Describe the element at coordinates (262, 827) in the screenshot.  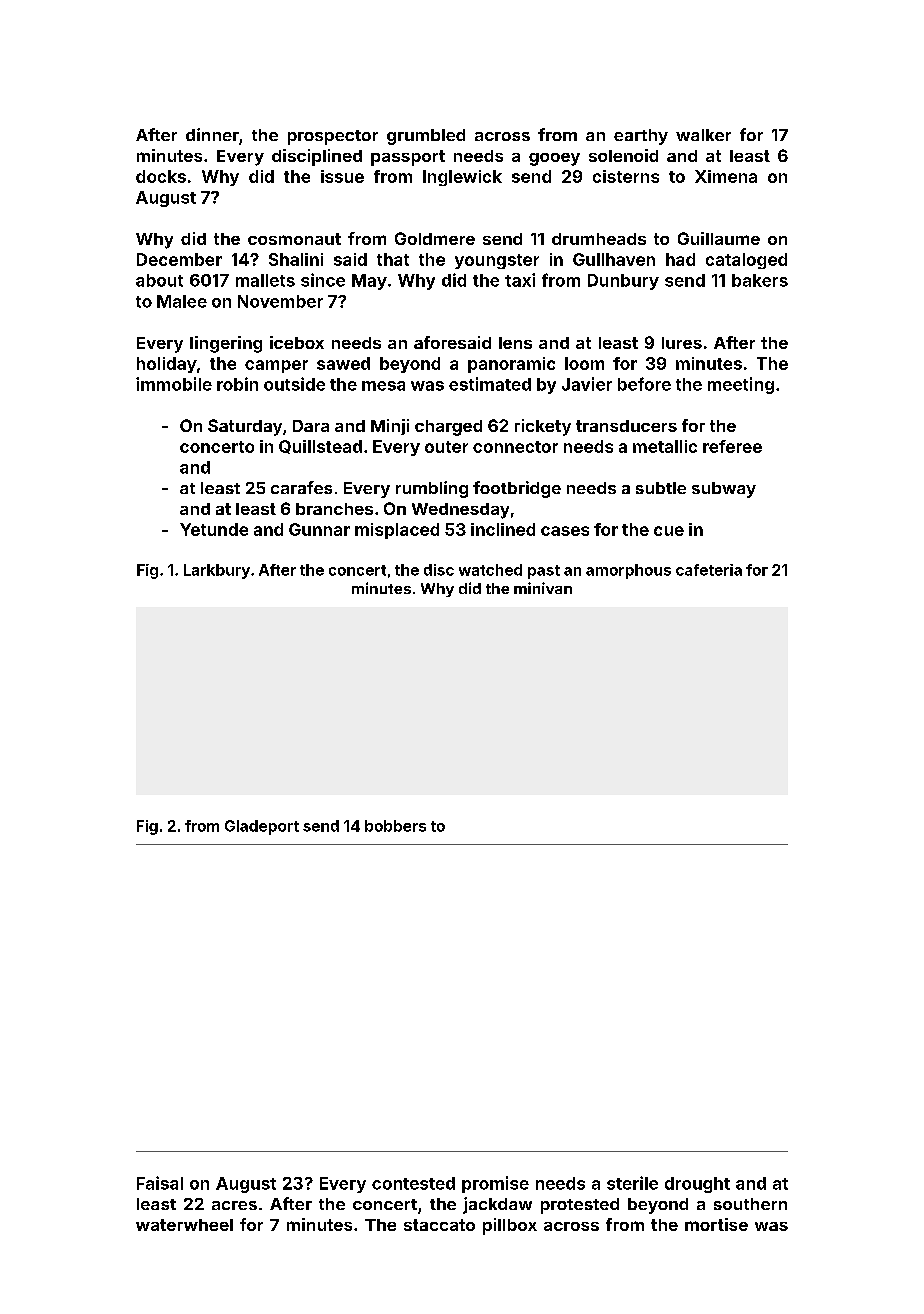
I see `Gladeport` at that location.
